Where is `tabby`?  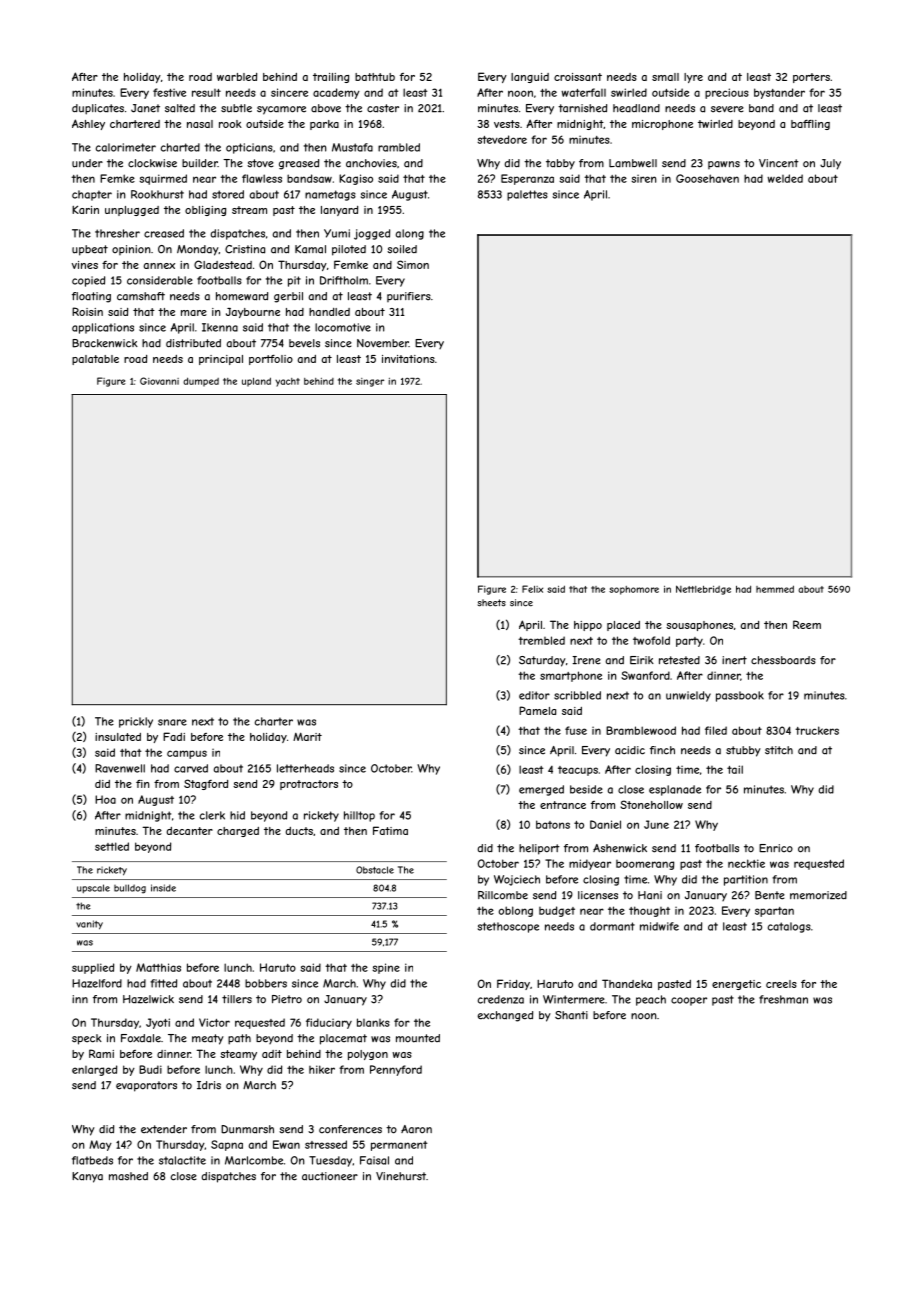 tabby is located at coordinates (560, 164).
